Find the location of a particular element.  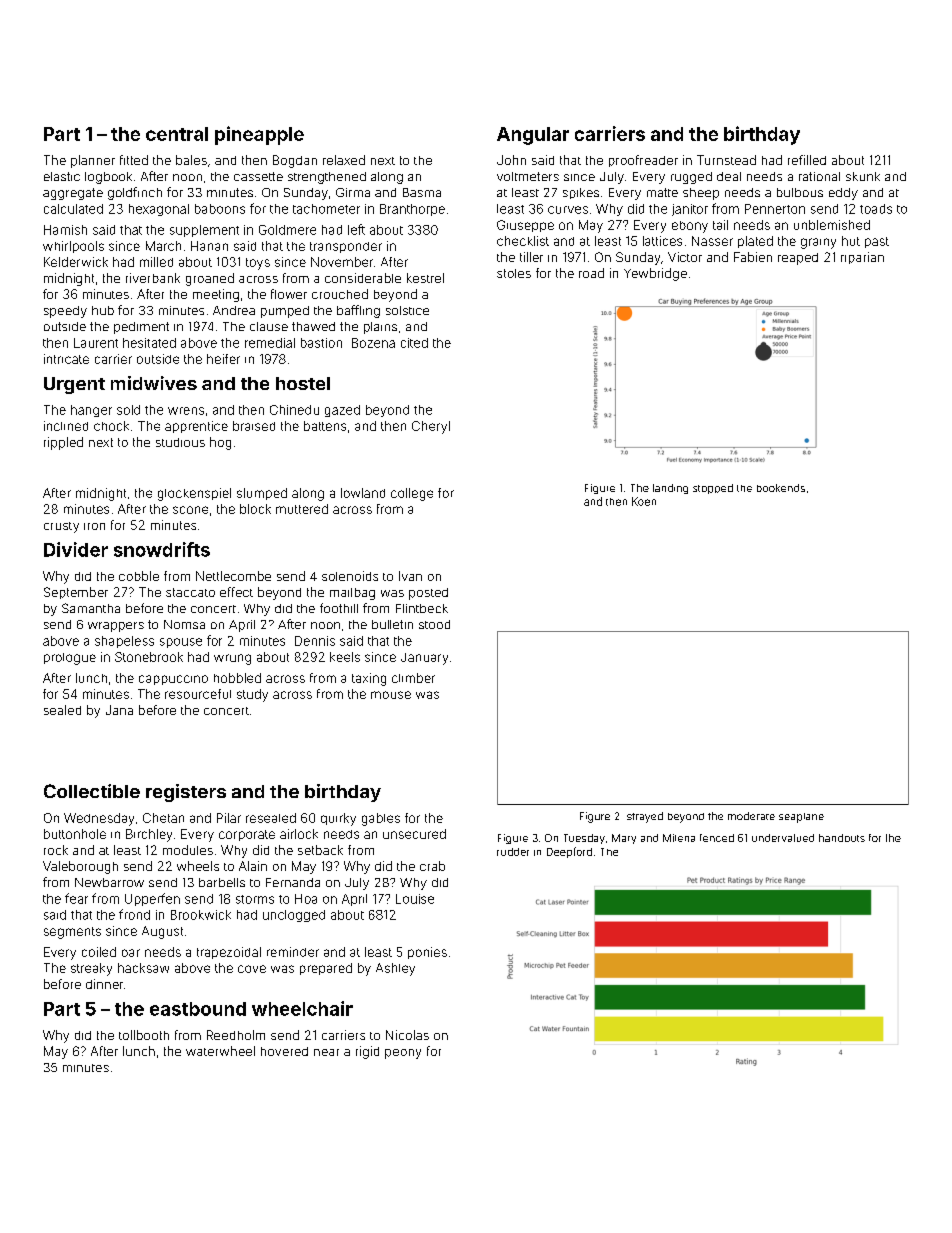

cited is located at coordinates (414, 343).
